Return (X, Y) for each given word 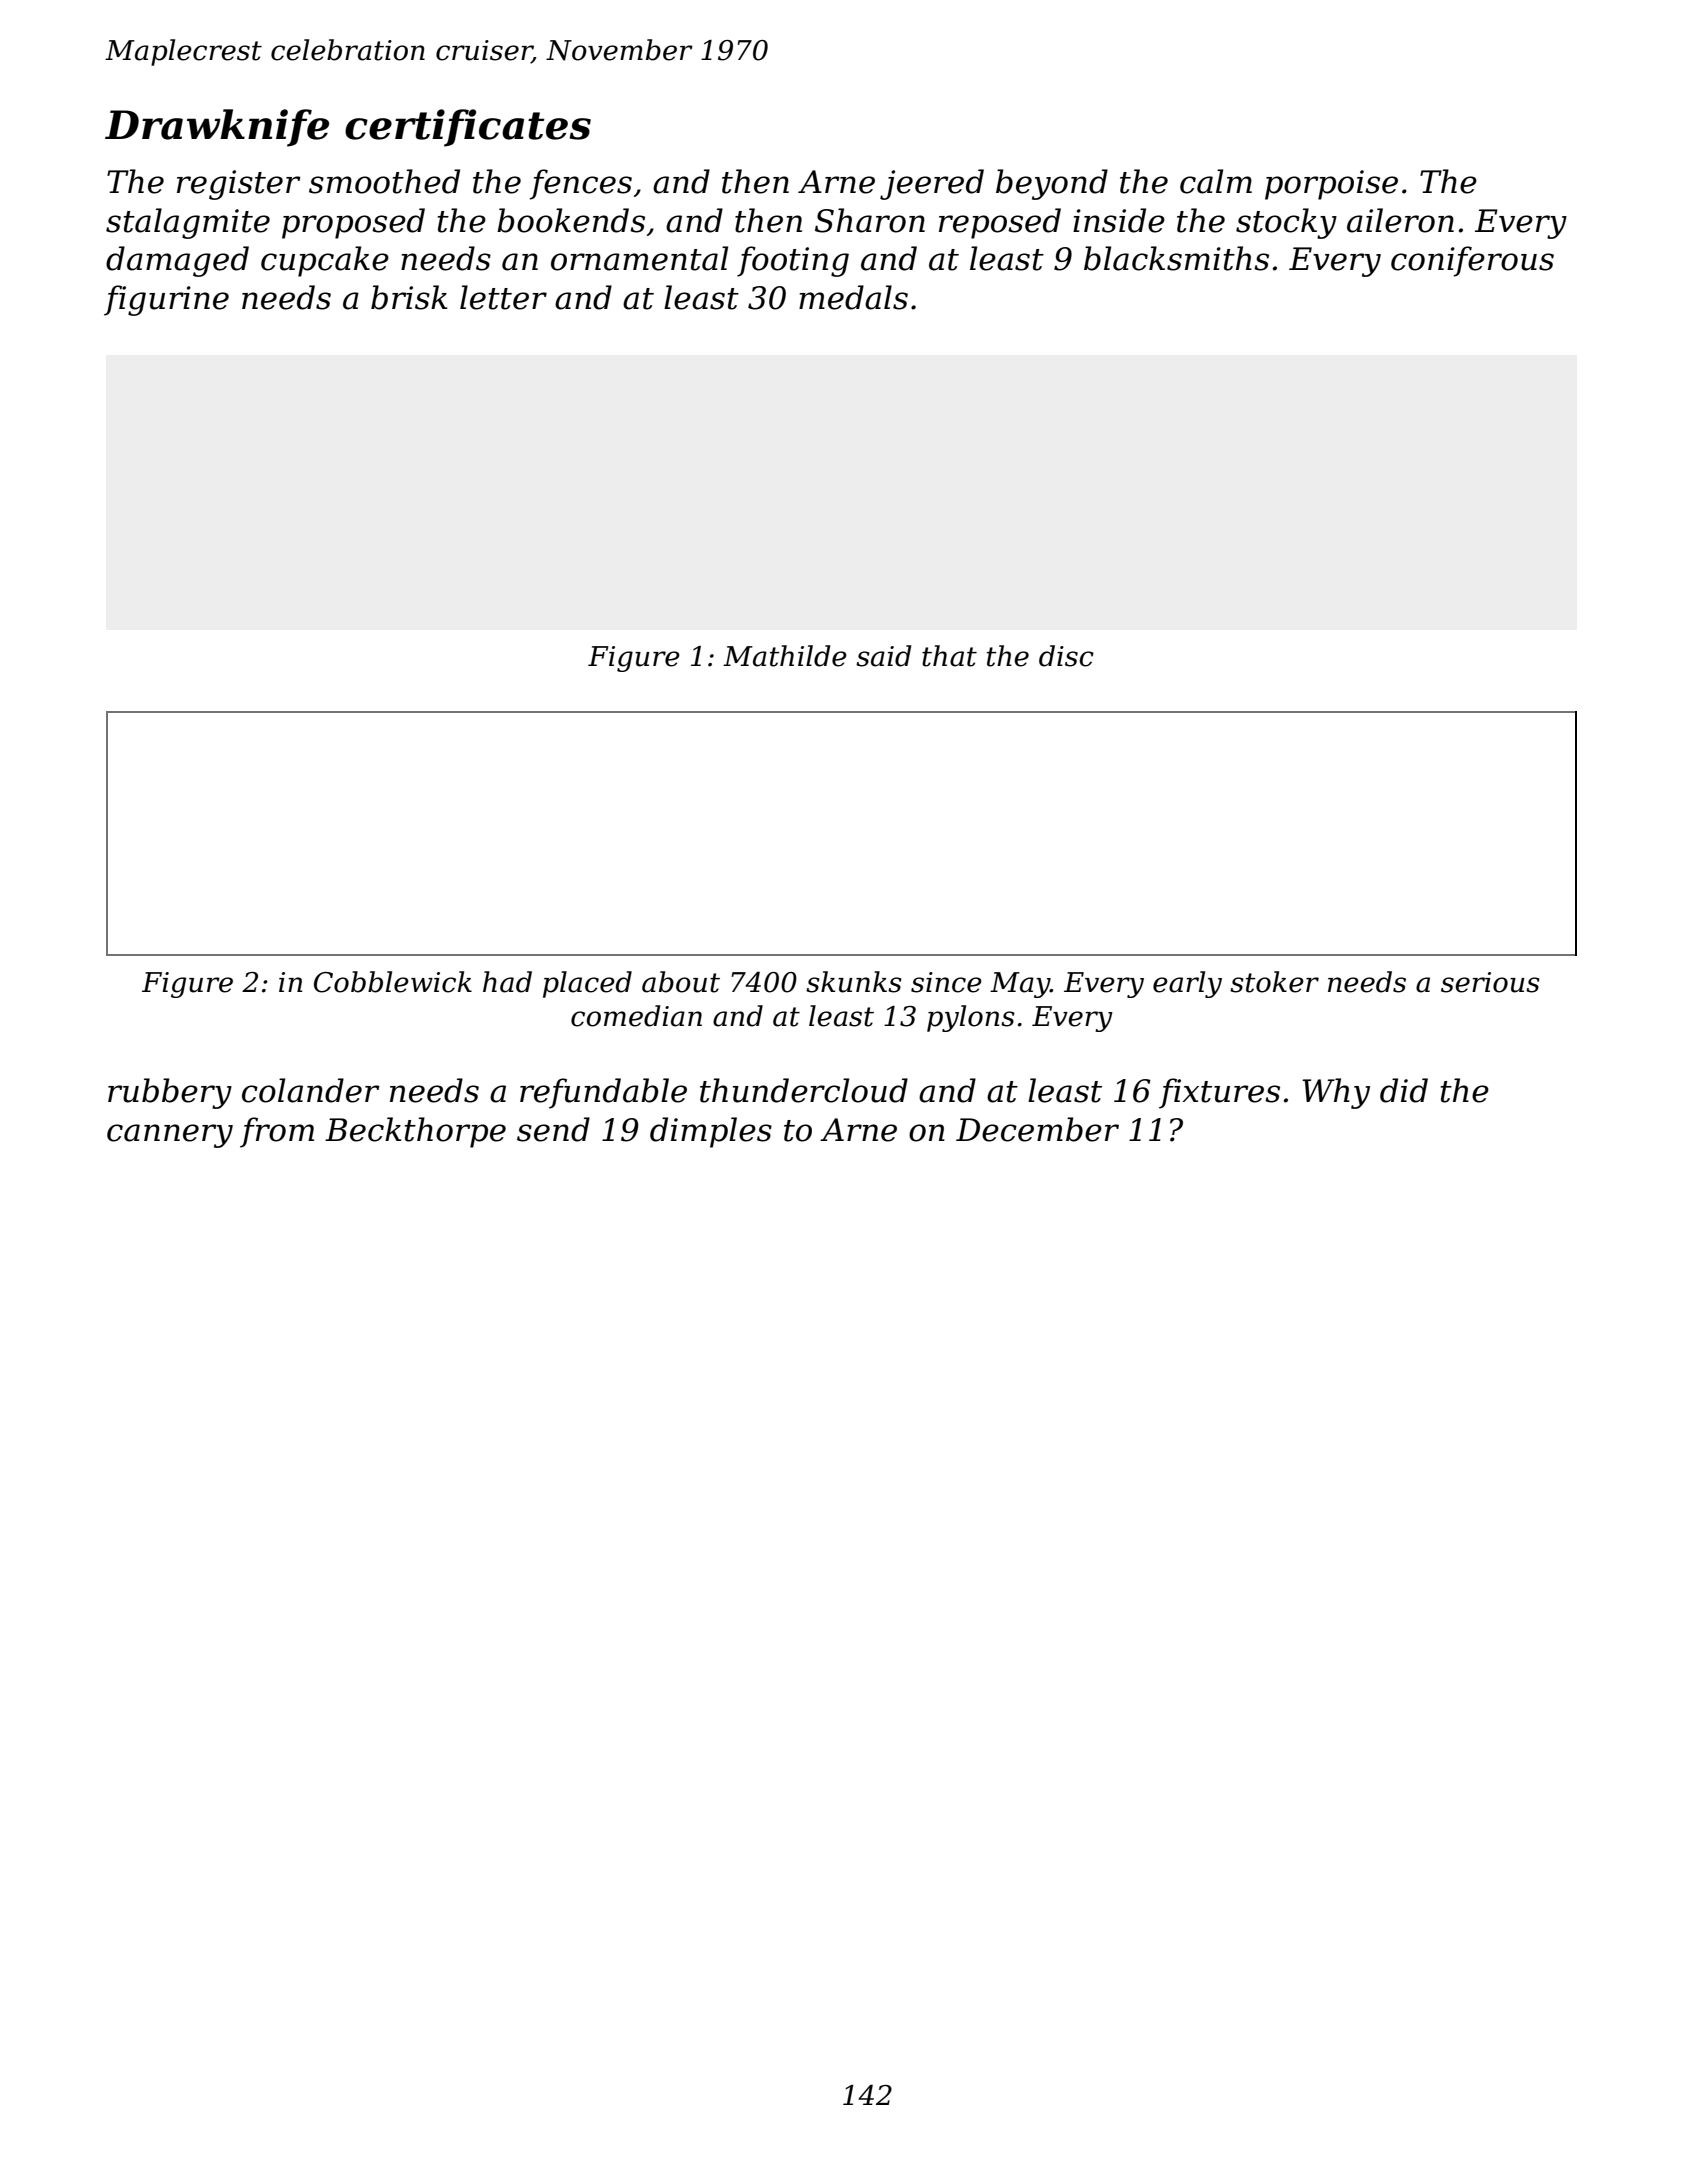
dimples (711, 1132)
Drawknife (217, 128)
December (1037, 1129)
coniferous (1472, 261)
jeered (932, 184)
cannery (170, 1136)
